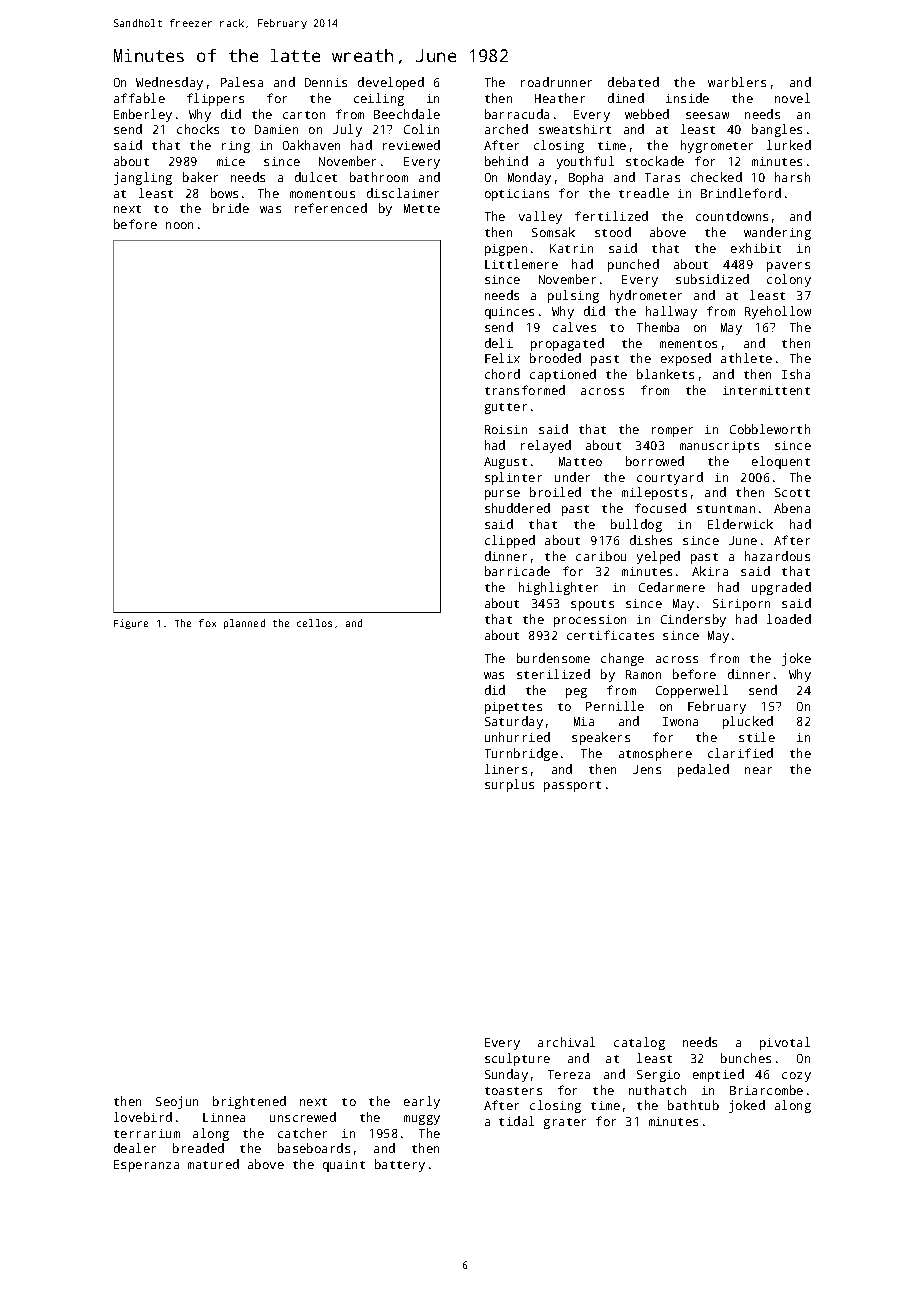  I want to click on battery, so click(400, 1165).
